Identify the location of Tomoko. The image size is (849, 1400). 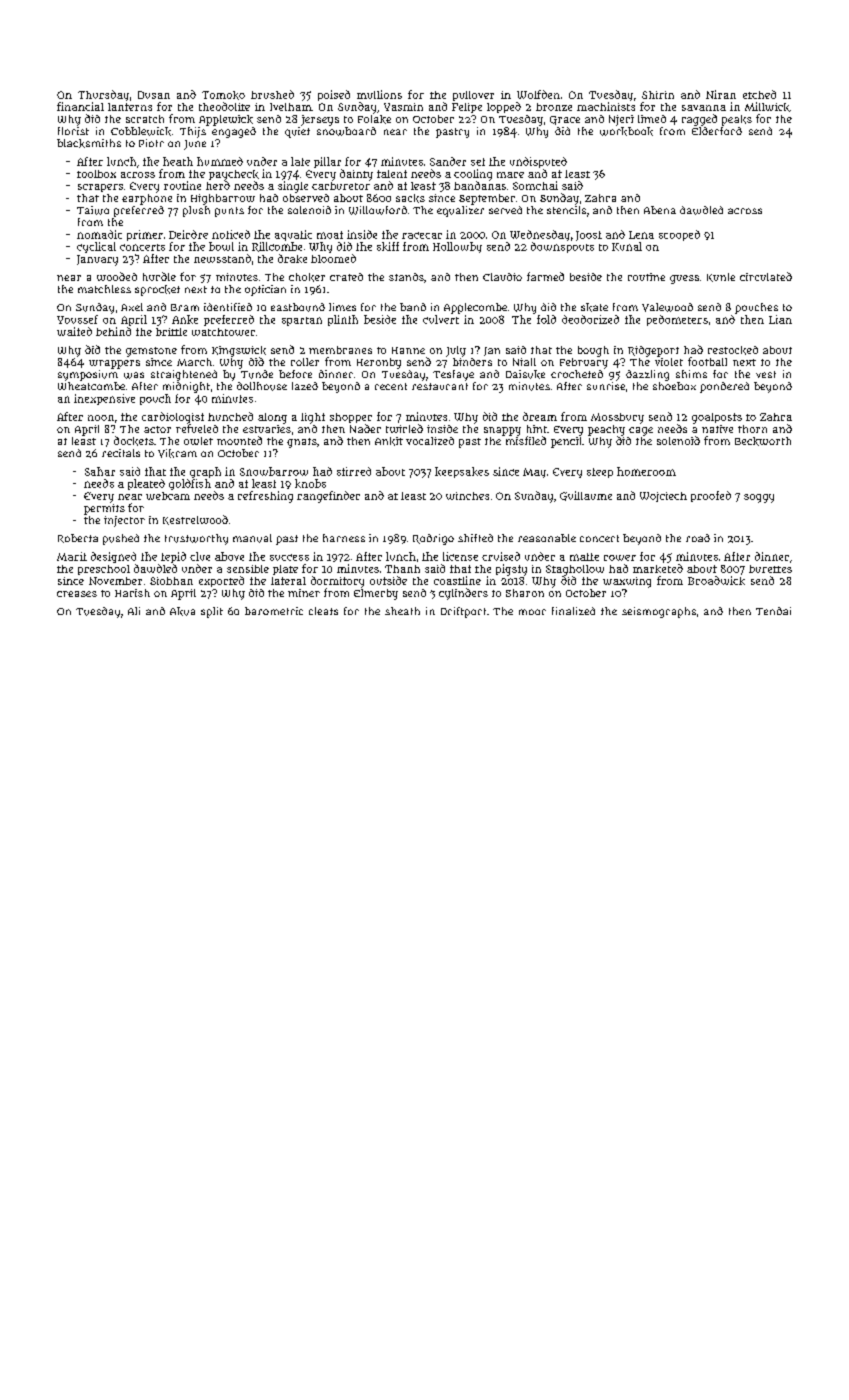
(223, 95).
